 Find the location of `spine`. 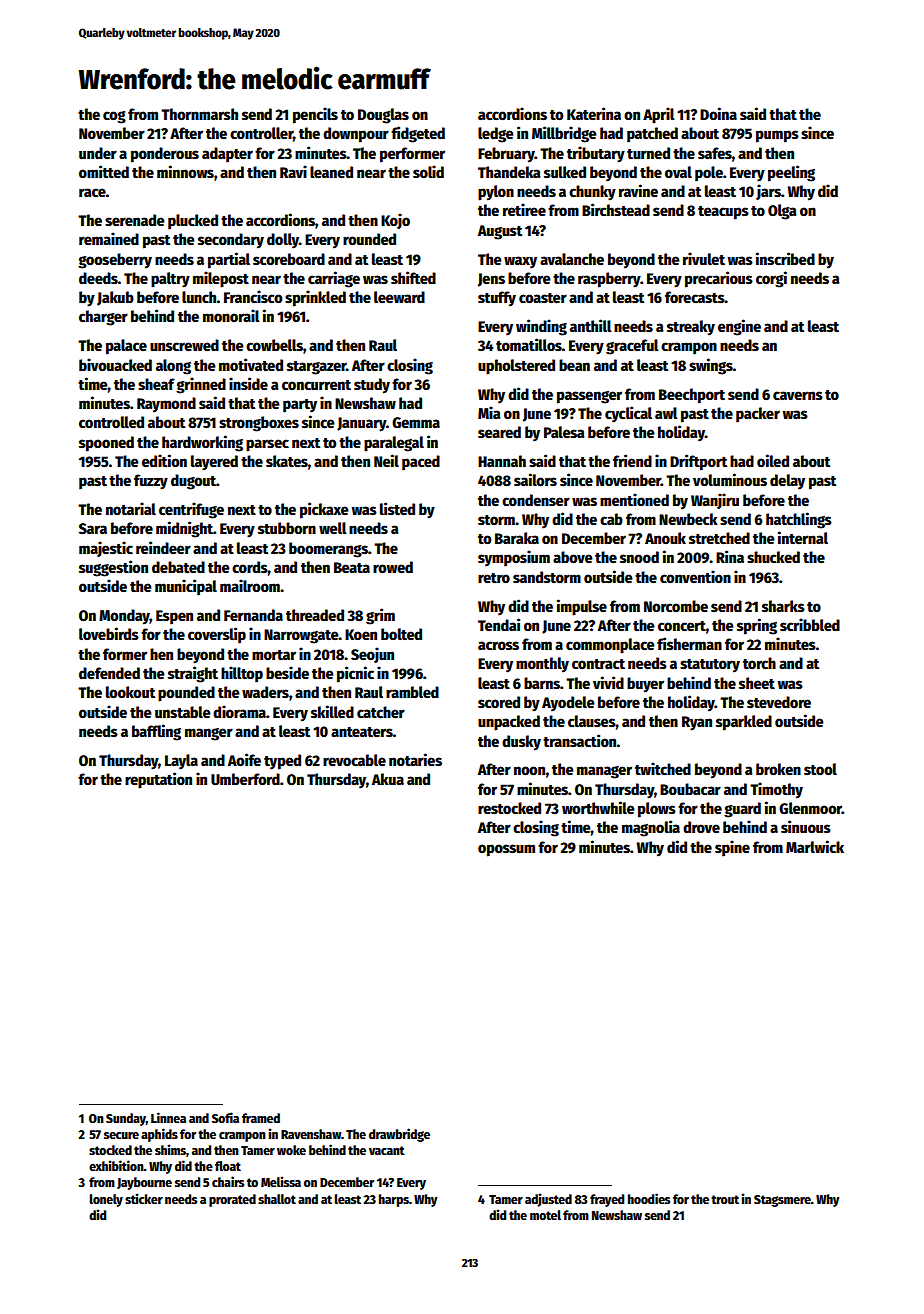

spine is located at coordinates (732, 848).
